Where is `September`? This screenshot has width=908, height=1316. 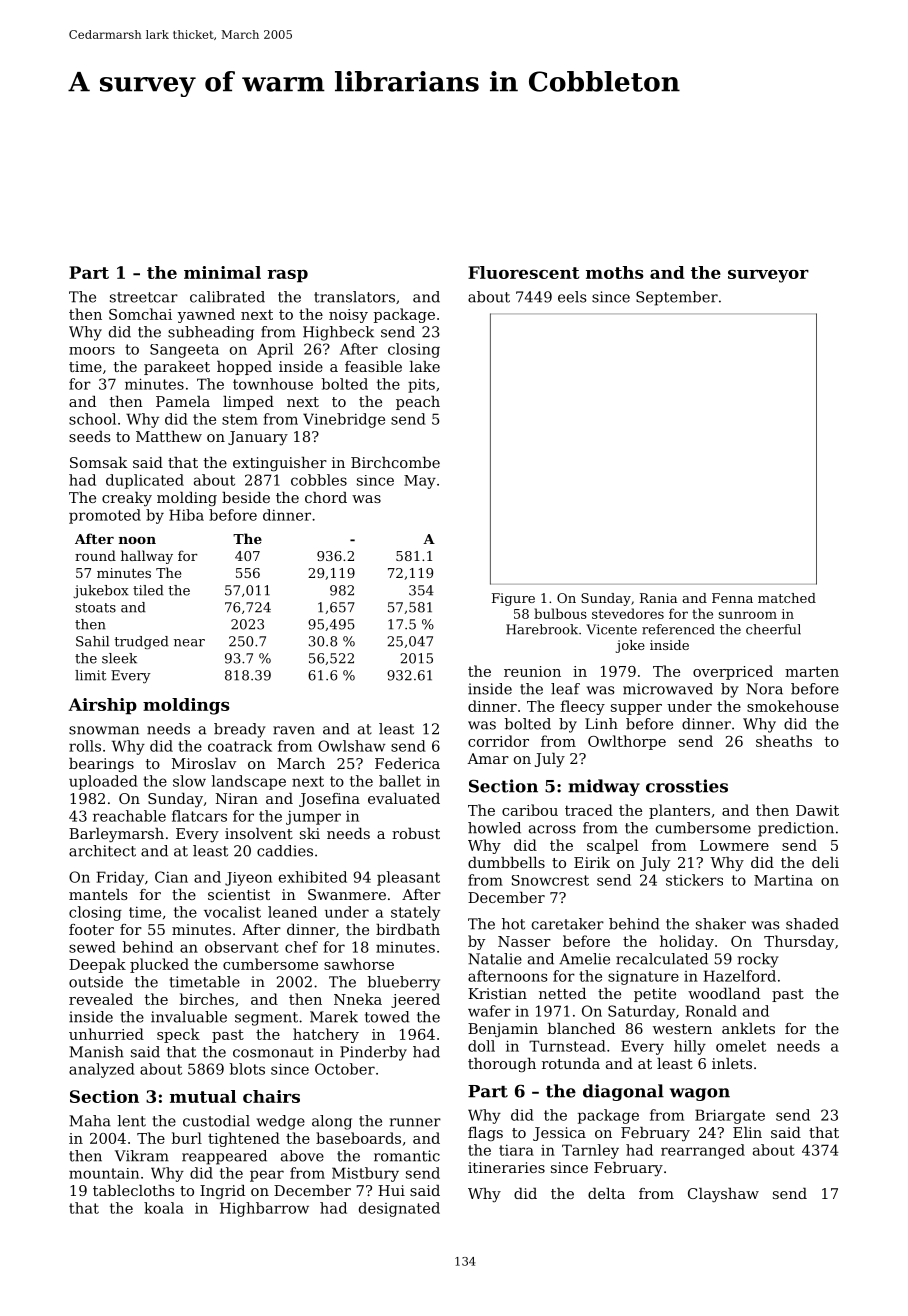 September is located at coordinates (677, 298).
